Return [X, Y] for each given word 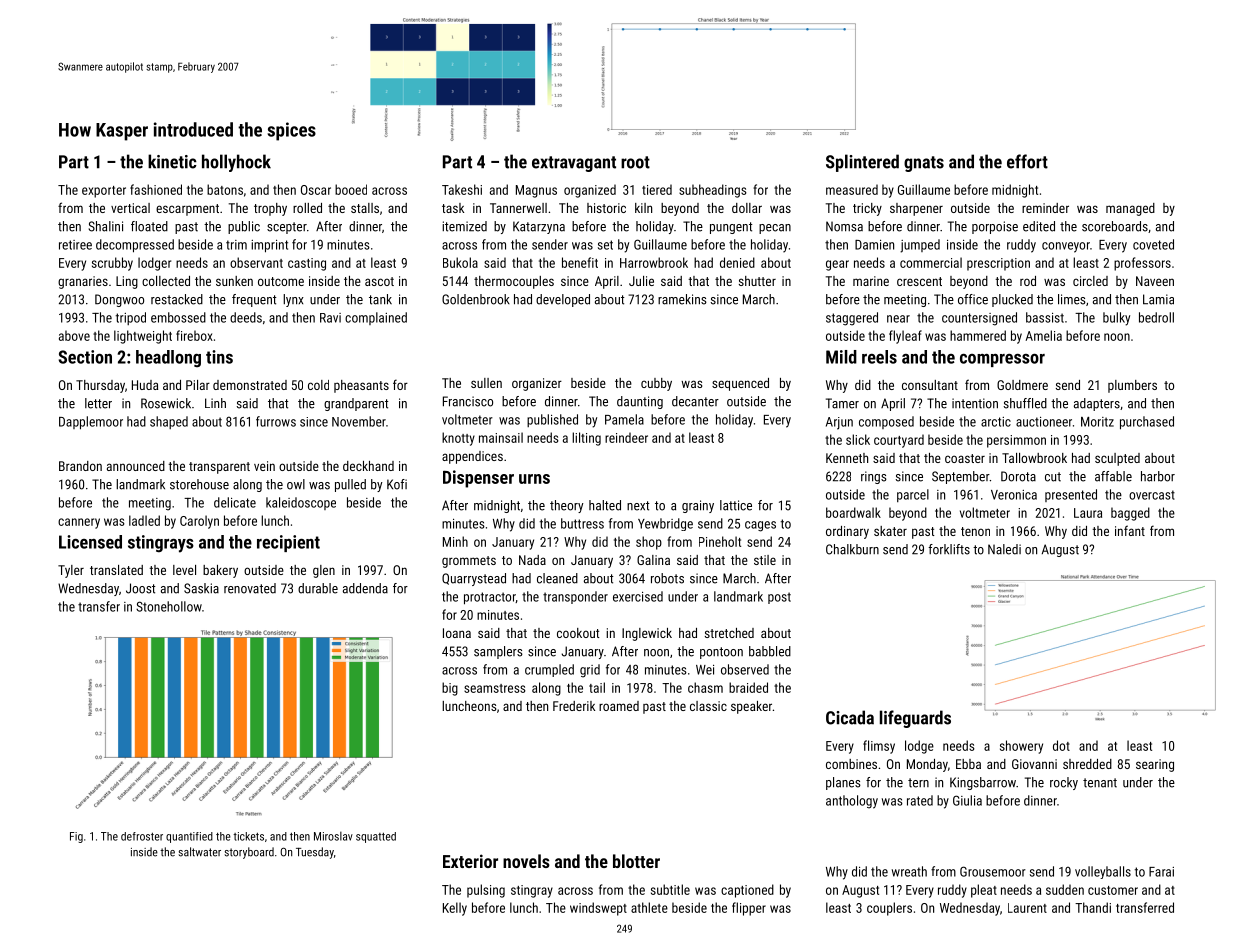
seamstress [495, 688]
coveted [1153, 244]
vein [264, 466]
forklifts [949, 549]
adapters [1097, 404]
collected [166, 281]
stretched [729, 633]
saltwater [200, 852]
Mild [841, 357]
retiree [75, 245]
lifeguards [915, 719]
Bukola [460, 262]
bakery [220, 571]
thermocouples [514, 282]
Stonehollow [169, 606]
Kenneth [847, 458]
